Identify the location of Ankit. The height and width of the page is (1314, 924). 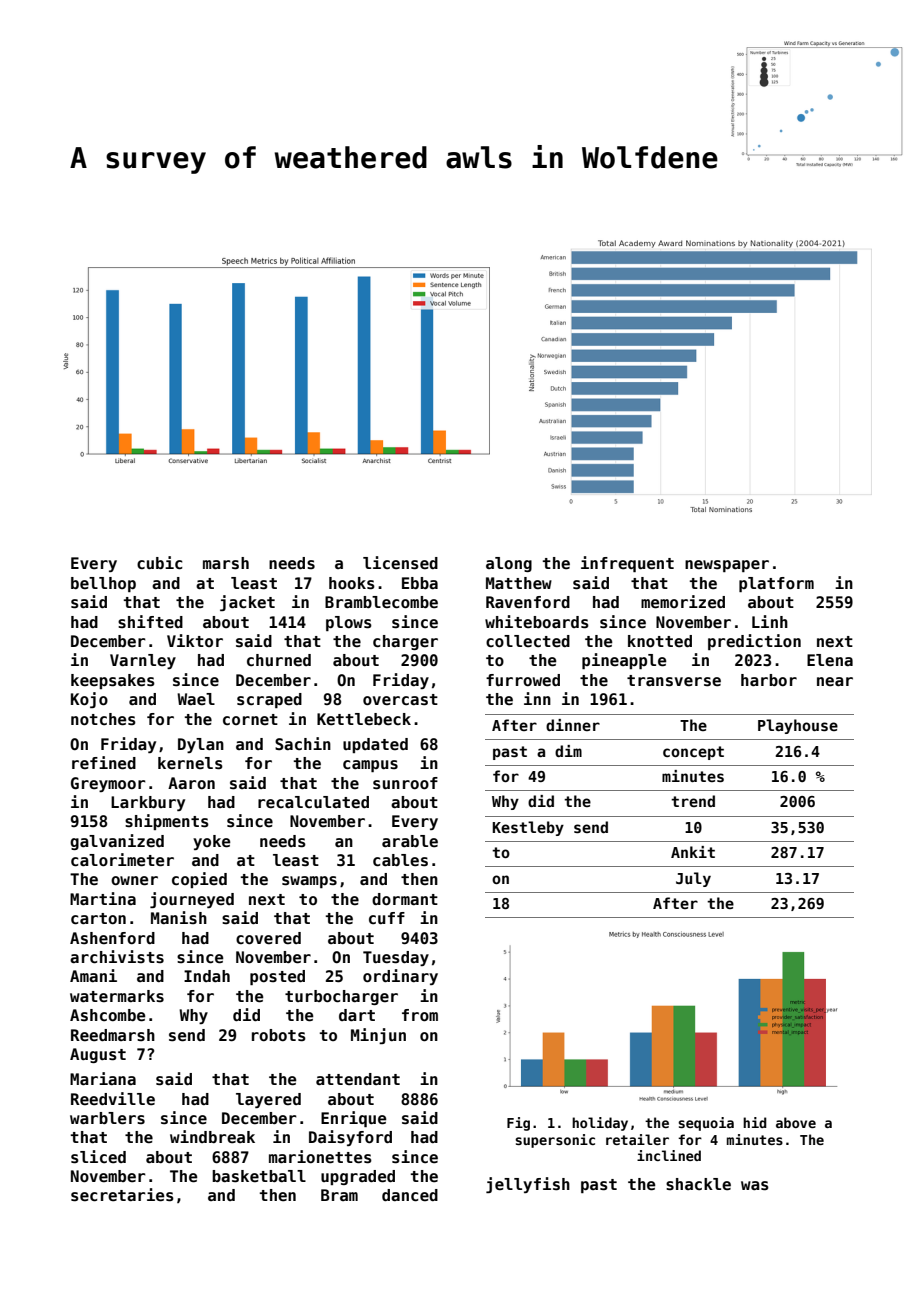
(693, 852).
